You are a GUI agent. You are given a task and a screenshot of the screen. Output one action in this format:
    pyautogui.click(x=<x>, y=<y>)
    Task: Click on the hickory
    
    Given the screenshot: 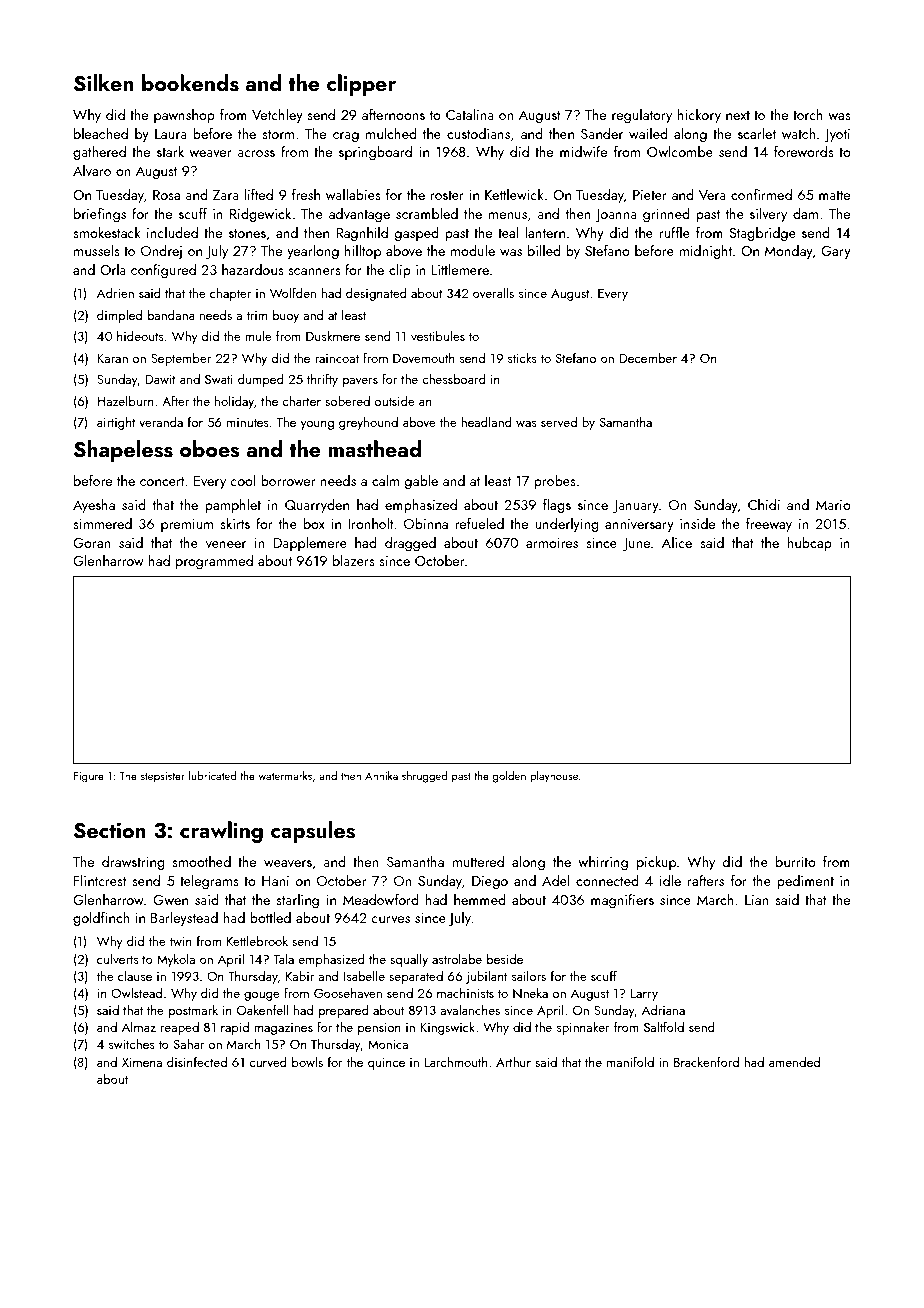 What is the action you would take?
    pyautogui.click(x=699, y=116)
